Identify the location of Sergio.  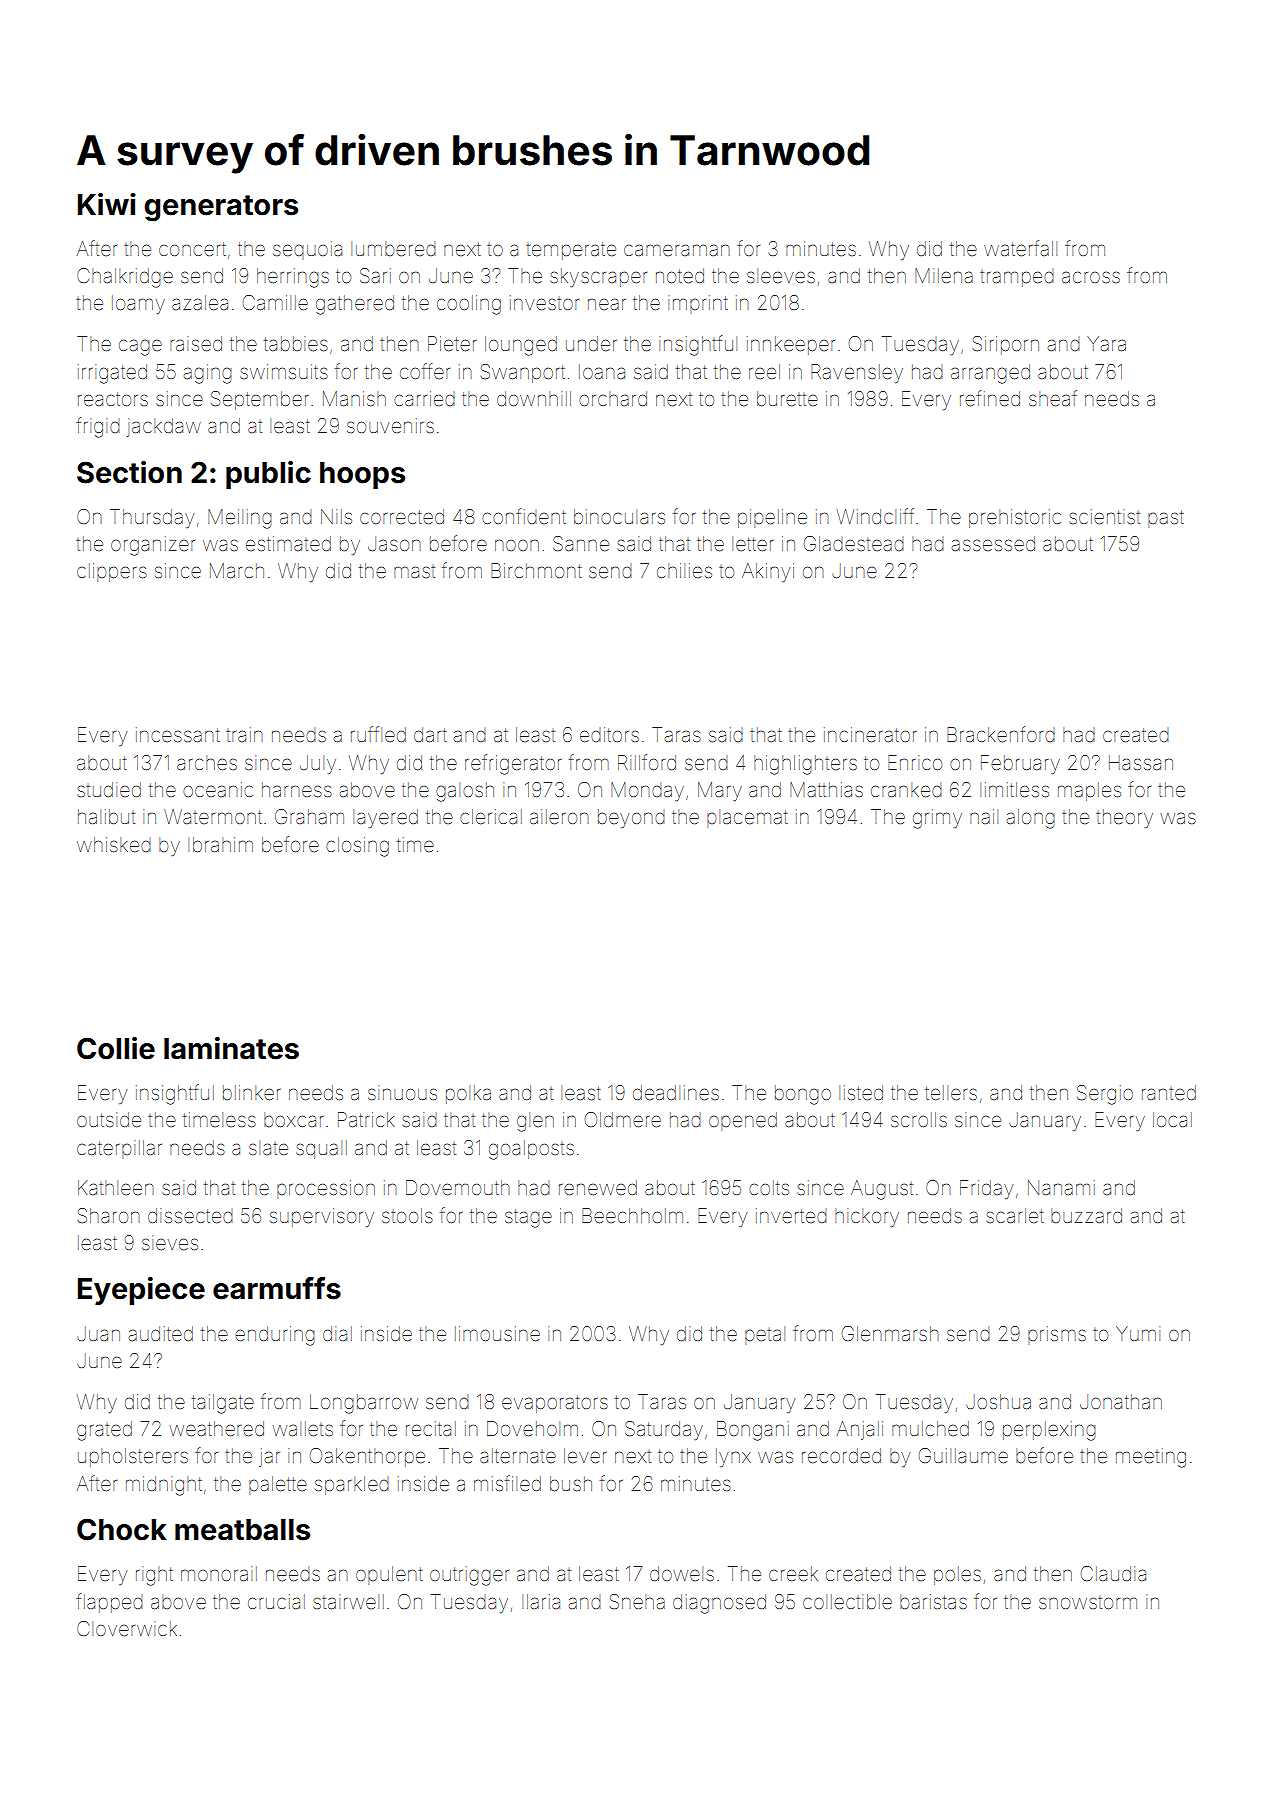
(1105, 1095).
